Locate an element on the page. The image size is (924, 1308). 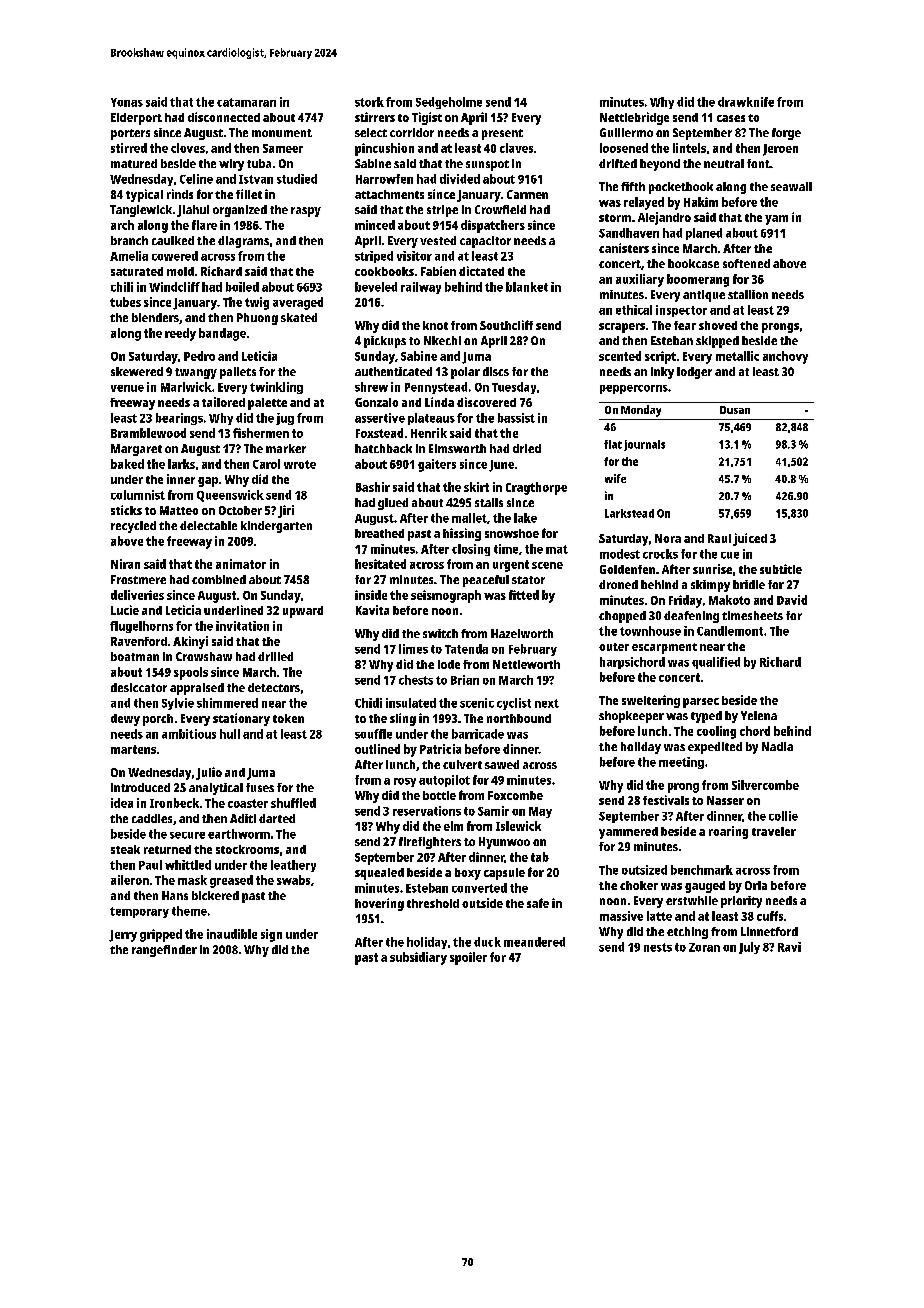
inaudible is located at coordinates (232, 934).
